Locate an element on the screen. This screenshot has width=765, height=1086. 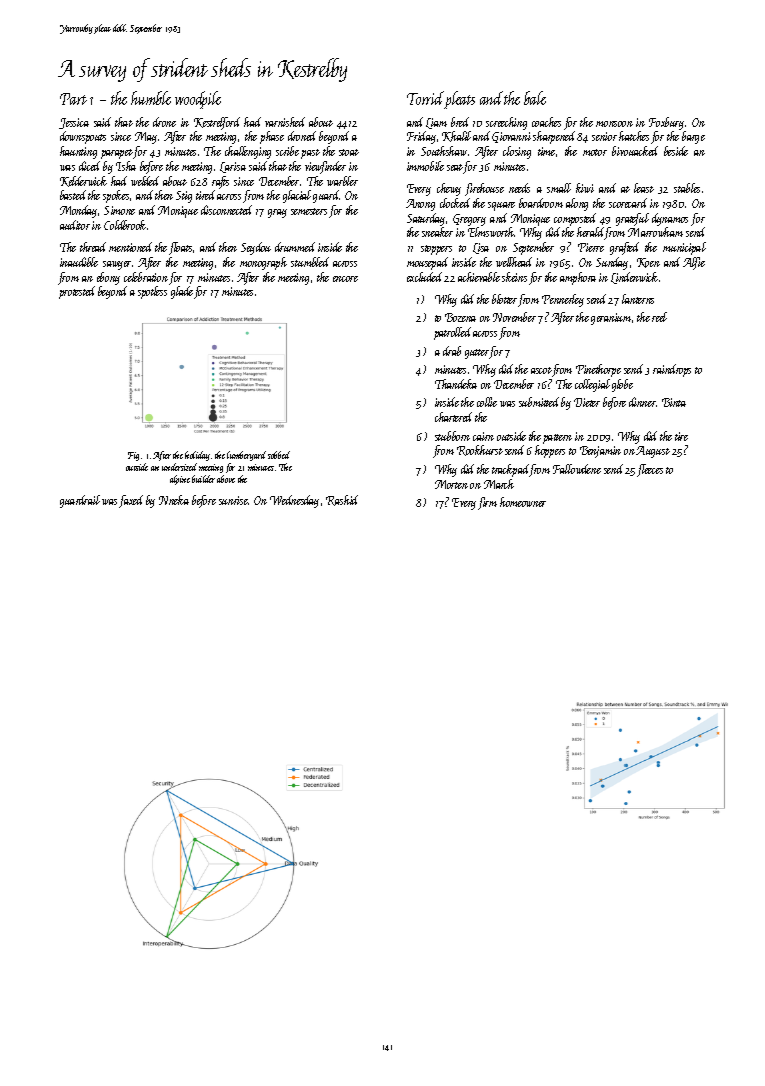
woodpile is located at coordinates (198, 100).
